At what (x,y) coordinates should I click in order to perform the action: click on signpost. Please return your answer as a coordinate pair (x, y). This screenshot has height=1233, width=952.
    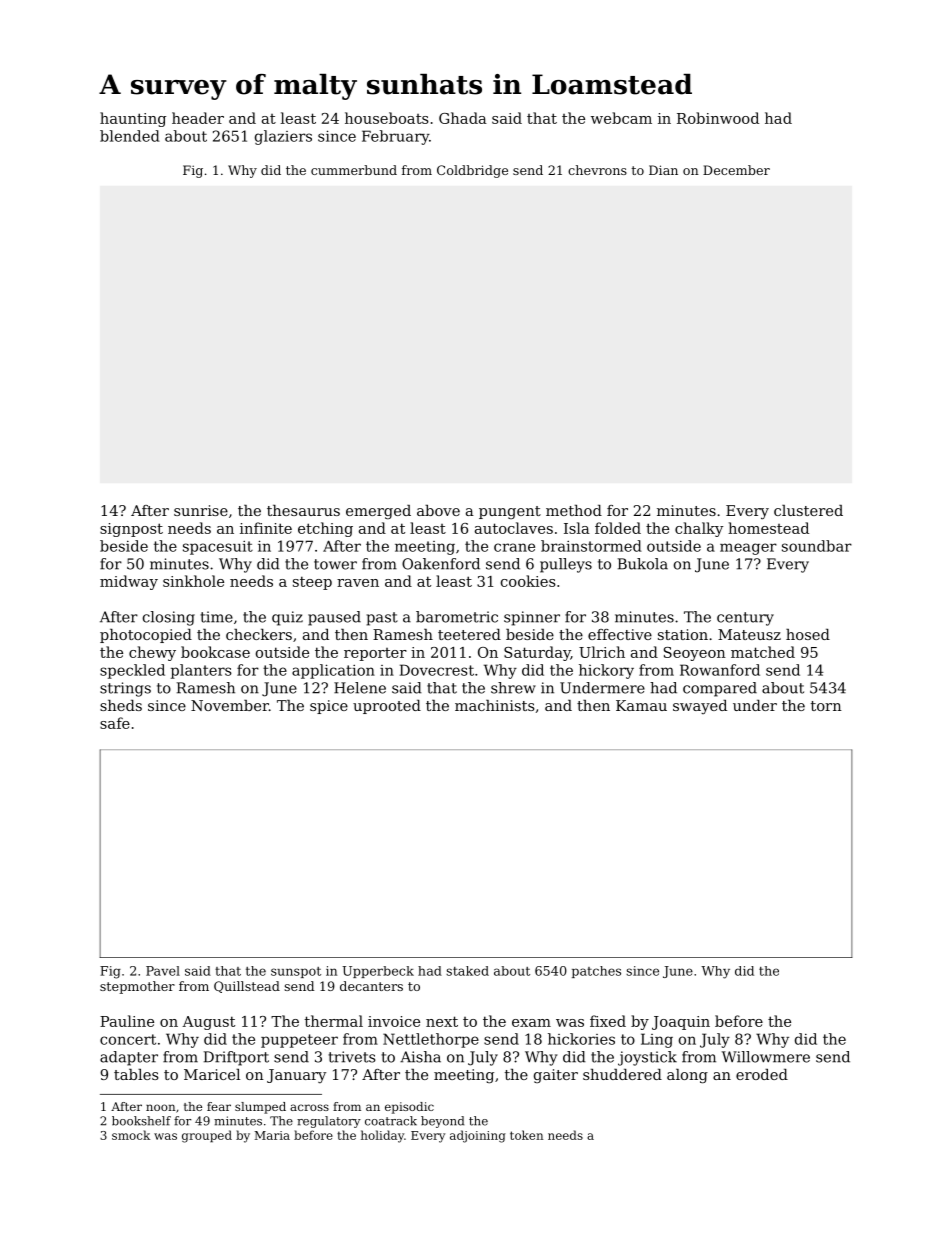
    Looking at the image, I should click on (131, 530).
